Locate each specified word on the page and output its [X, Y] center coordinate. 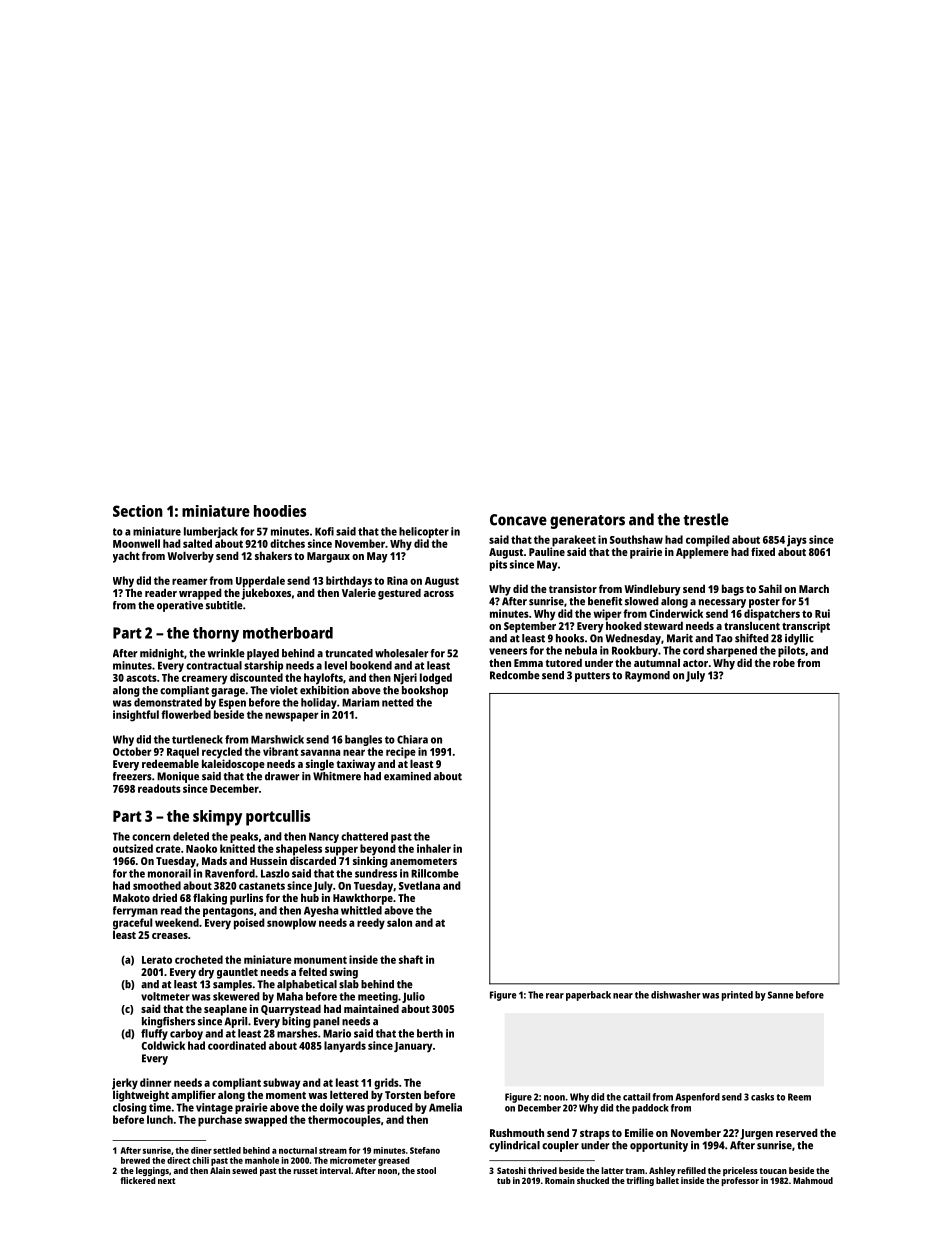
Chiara [412, 739]
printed [737, 996]
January [413, 1047]
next [166, 1181]
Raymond [647, 676]
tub [504, 1180]
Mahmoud [813, 1180]
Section [138, 511]
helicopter [424, 532]
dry [206, 973]
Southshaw [636, 539]
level [336, 665]
